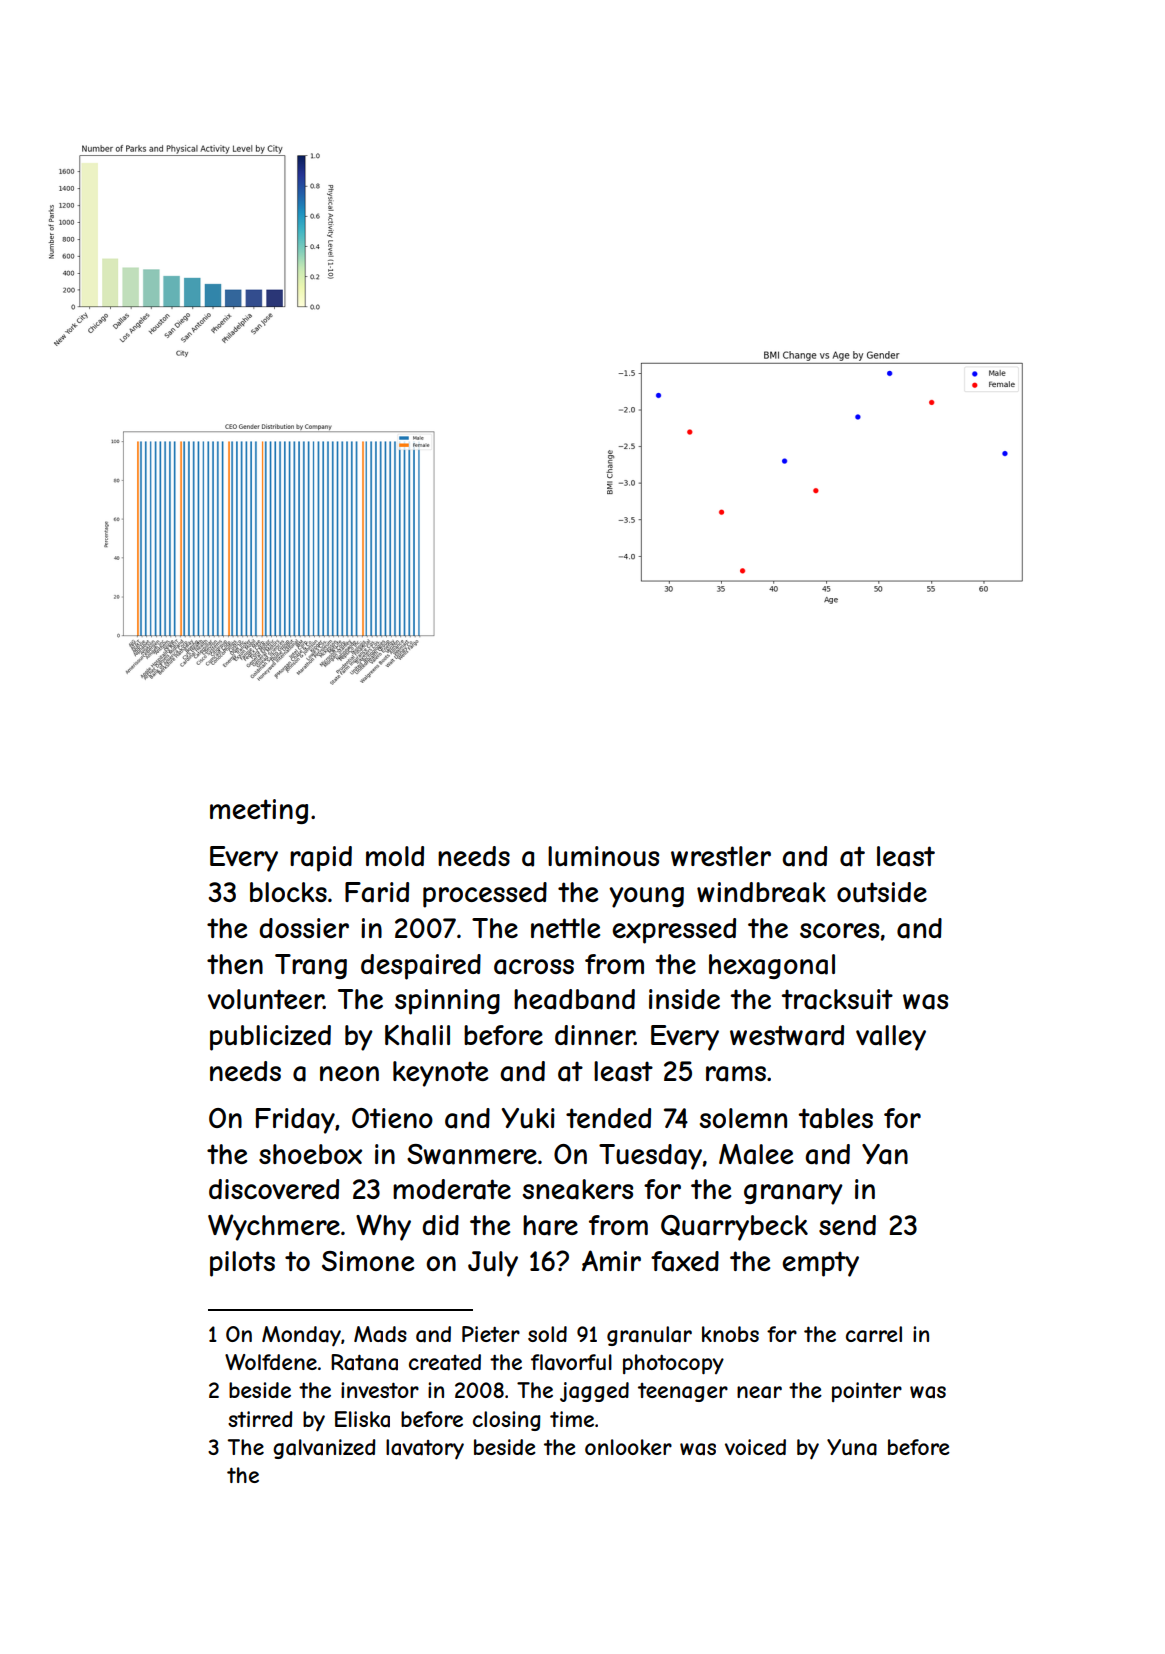 The image size is (1165, 1654). Describe the element at coordinates (491, 1334) in the screenshot. I see `Pieter` at that location.
